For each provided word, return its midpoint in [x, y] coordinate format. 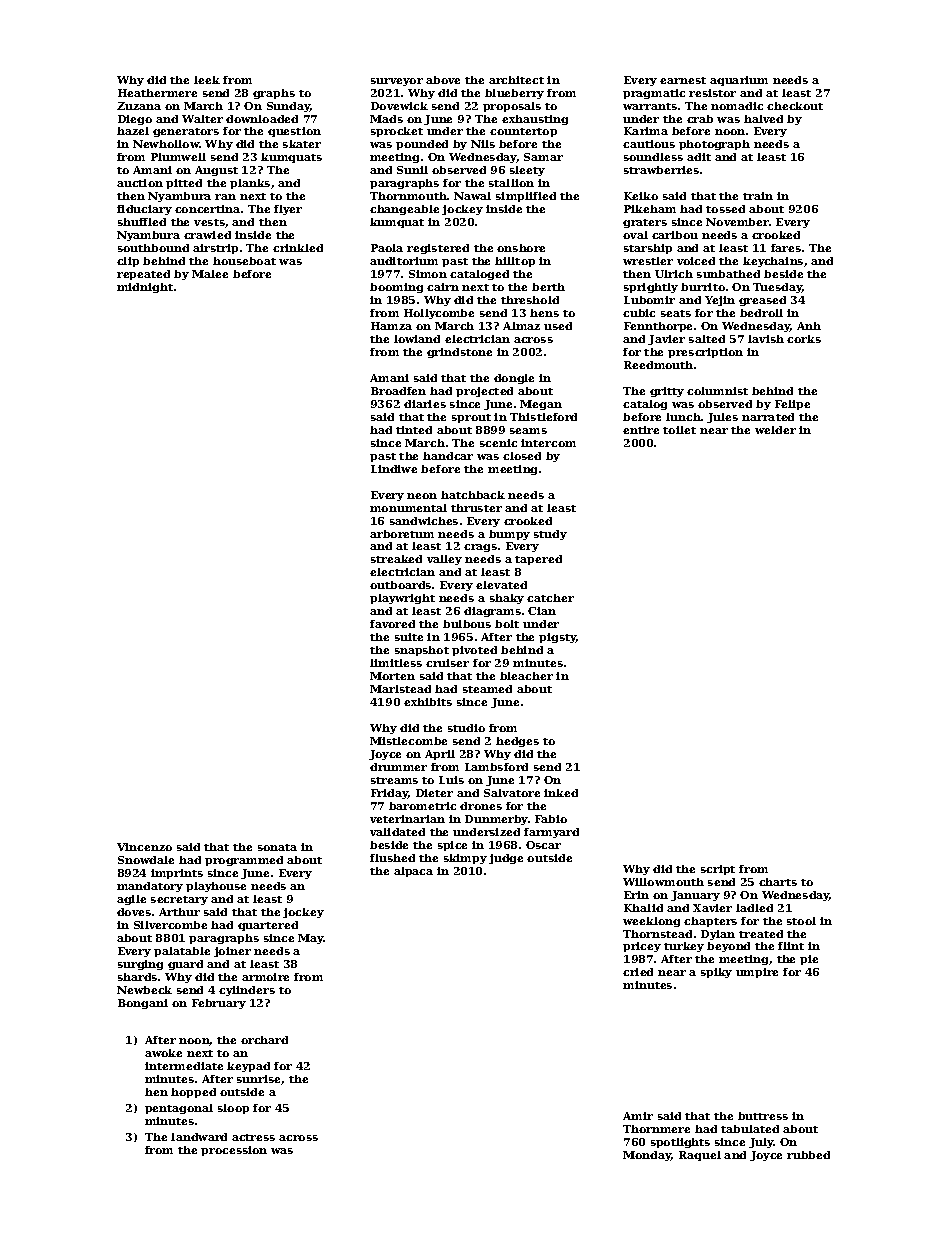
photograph [714, 145]
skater [302, 144]
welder [775, 430]
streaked [396, 559]
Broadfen [398, 391]
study [550, 535]
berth [548, 287]
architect [516, 80]
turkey [684, 947]
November [737, 222]
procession [234, 1151]
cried [638, 972]
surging [140, 965]
